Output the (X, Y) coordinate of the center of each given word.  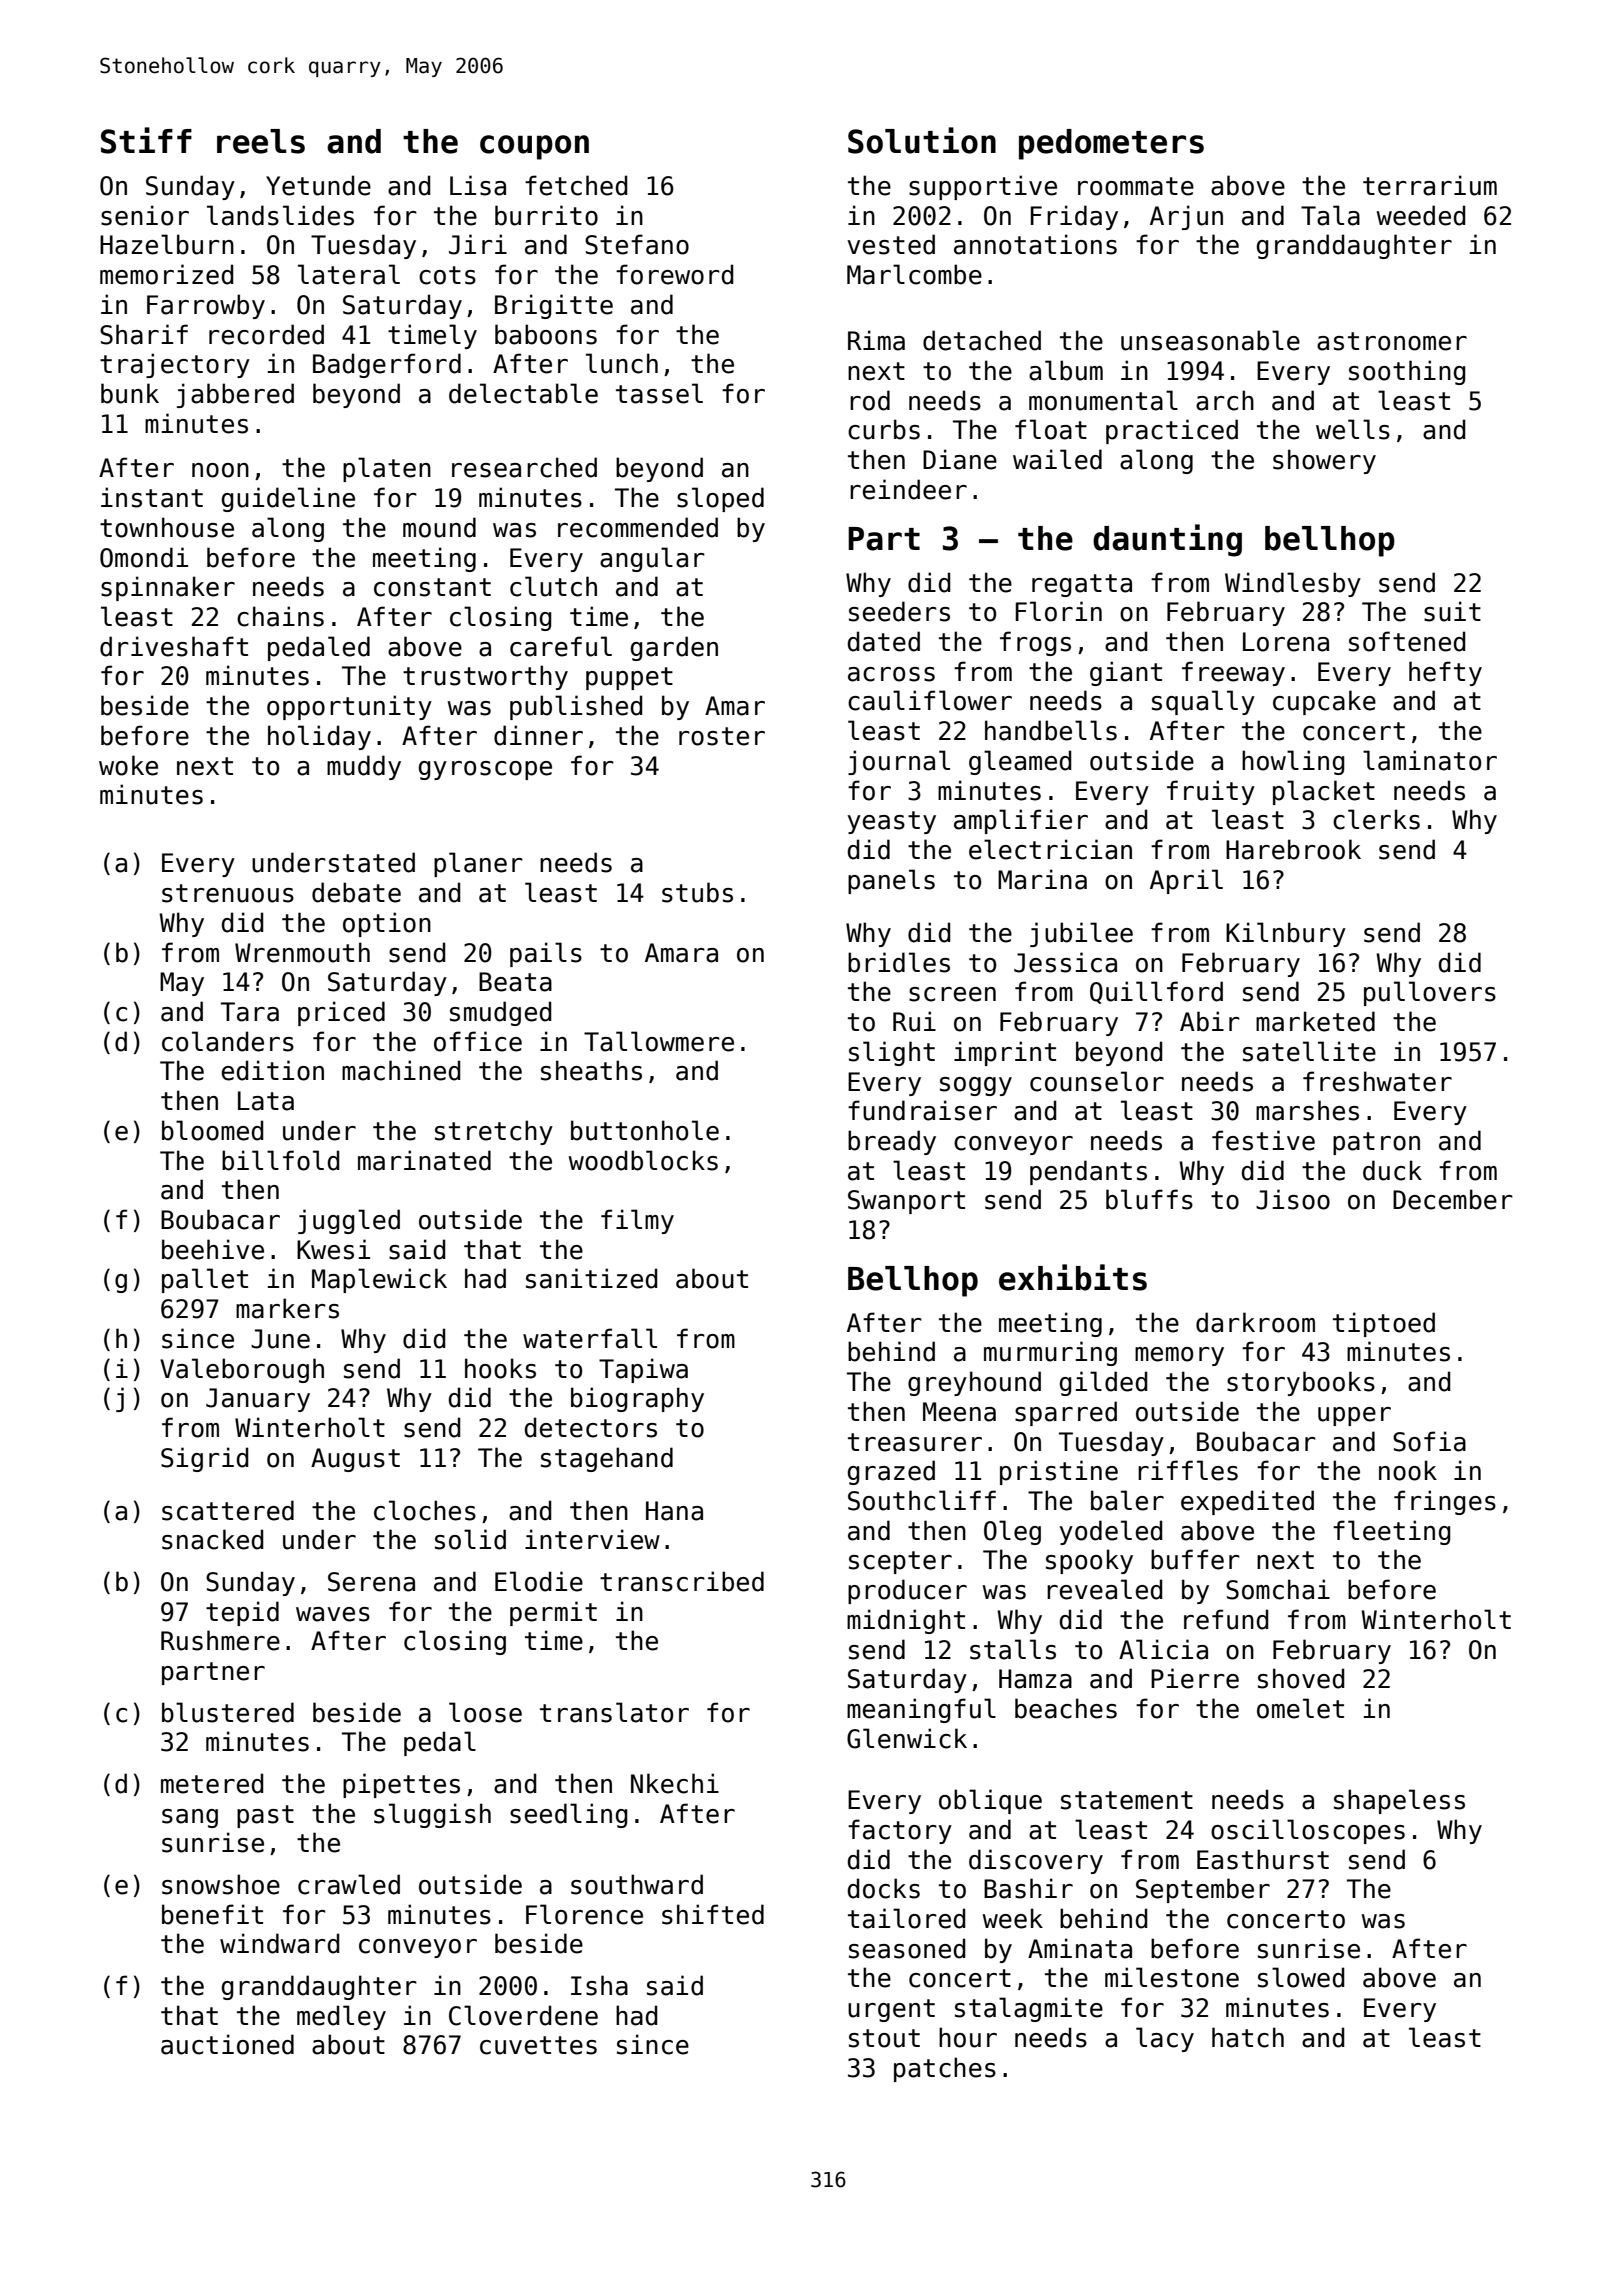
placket (1324, 792)
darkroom (1255, 1322)
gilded (1103, 1383)
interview (592, 1539)
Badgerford (387, 365)
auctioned (227, 2044)
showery (1324, 461)
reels (261, 141)
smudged (500, 1013)
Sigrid (204, 1459)
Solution (922, 140)
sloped (720, 499)
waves (333, 1614)
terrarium (1430, 185)
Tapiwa (643, 1370)
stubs (697, 892)
